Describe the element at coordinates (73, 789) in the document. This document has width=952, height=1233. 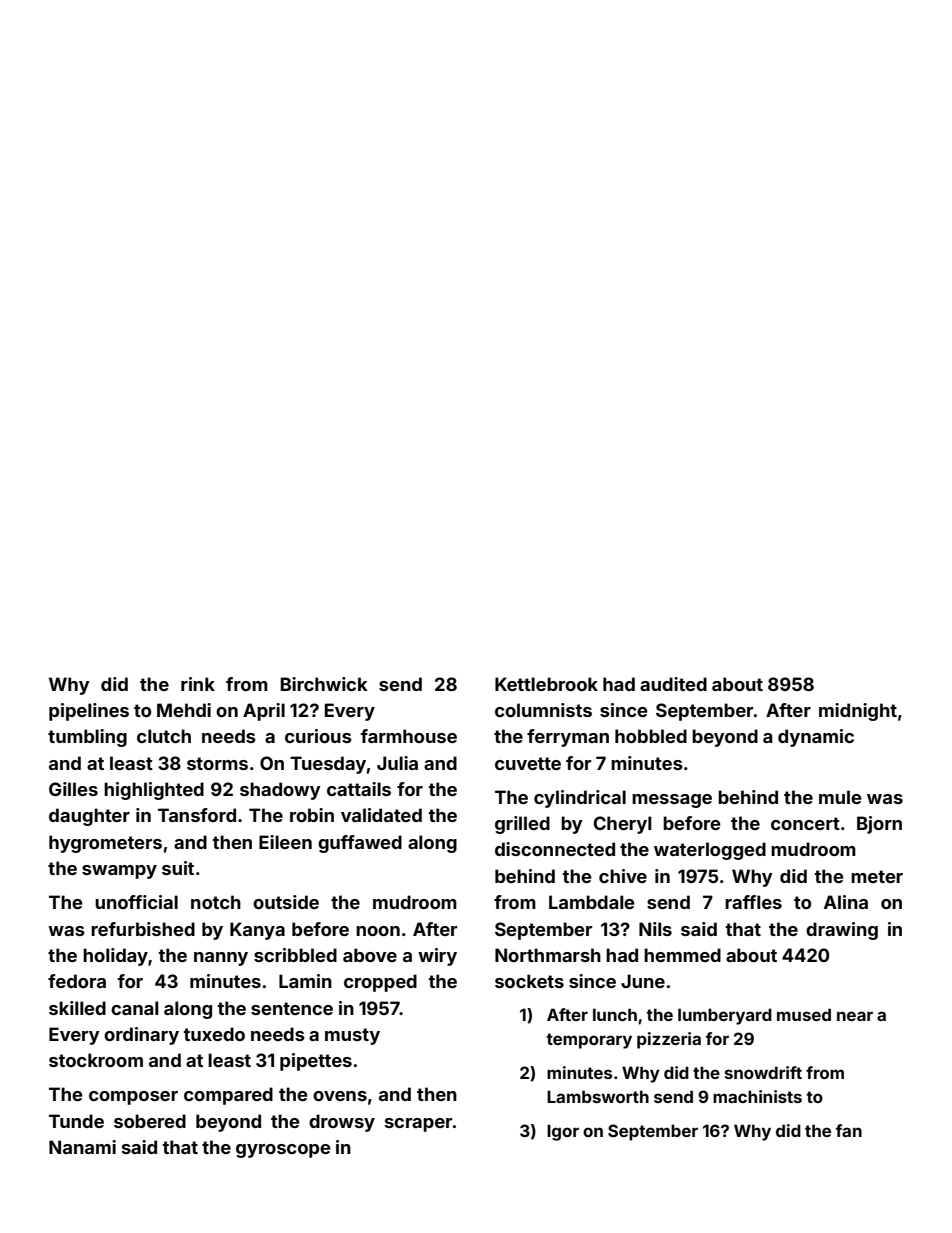
I see `Gilles` at that location.
